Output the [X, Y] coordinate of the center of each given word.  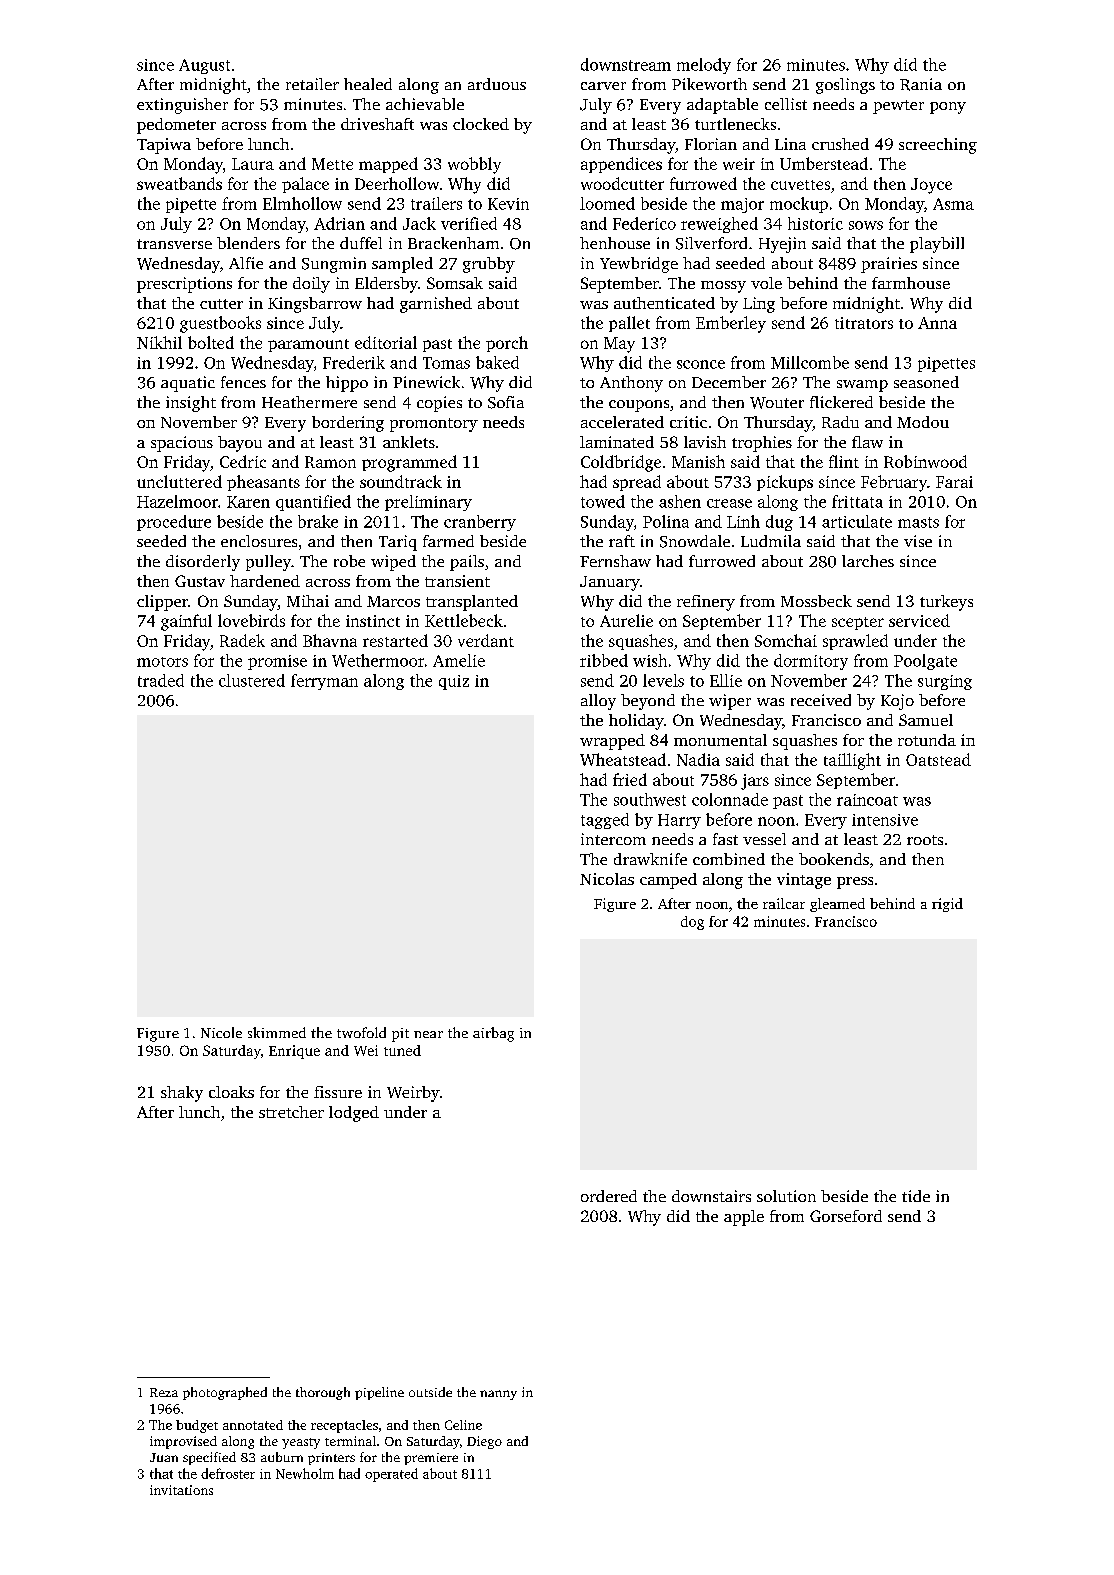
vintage [804, 881]
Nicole [221, 1032]
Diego [484, 1442]
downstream [626, 64]
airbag [493, 1034]
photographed [225, 1393]
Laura [253, 164]
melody [704, 66]
